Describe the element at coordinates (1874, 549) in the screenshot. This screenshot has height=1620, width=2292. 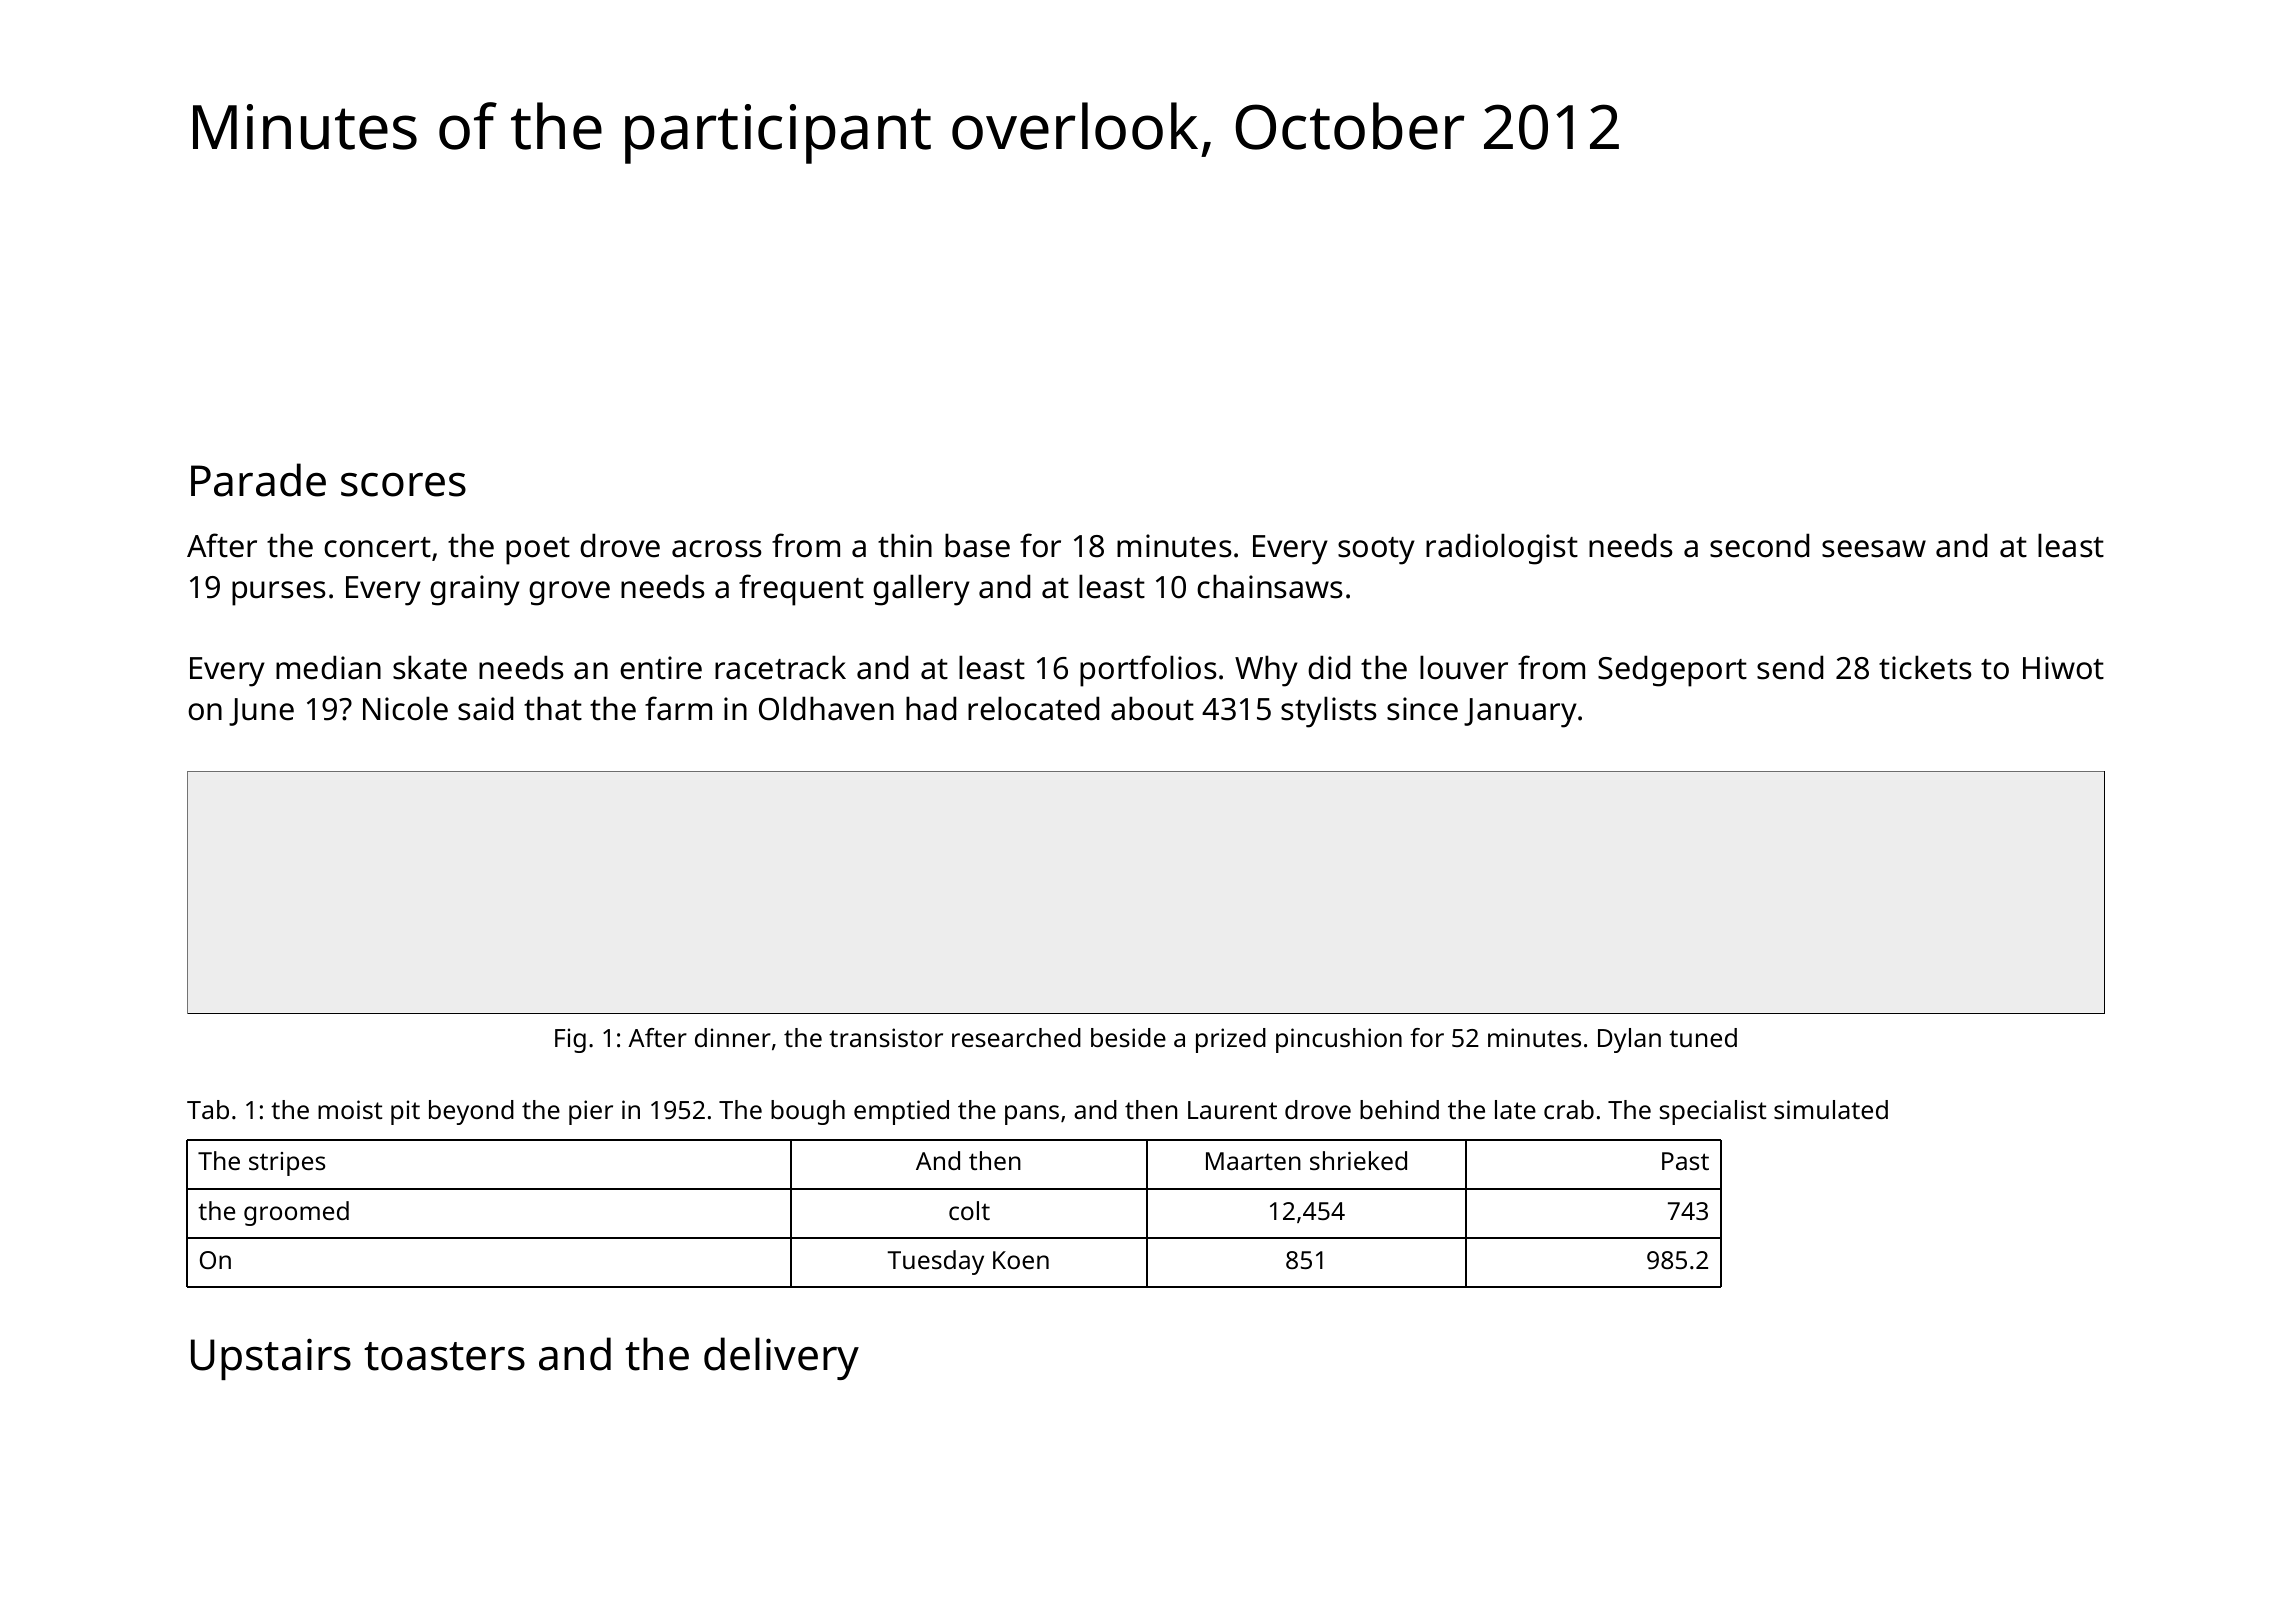
I see `seesaw` at that location.
